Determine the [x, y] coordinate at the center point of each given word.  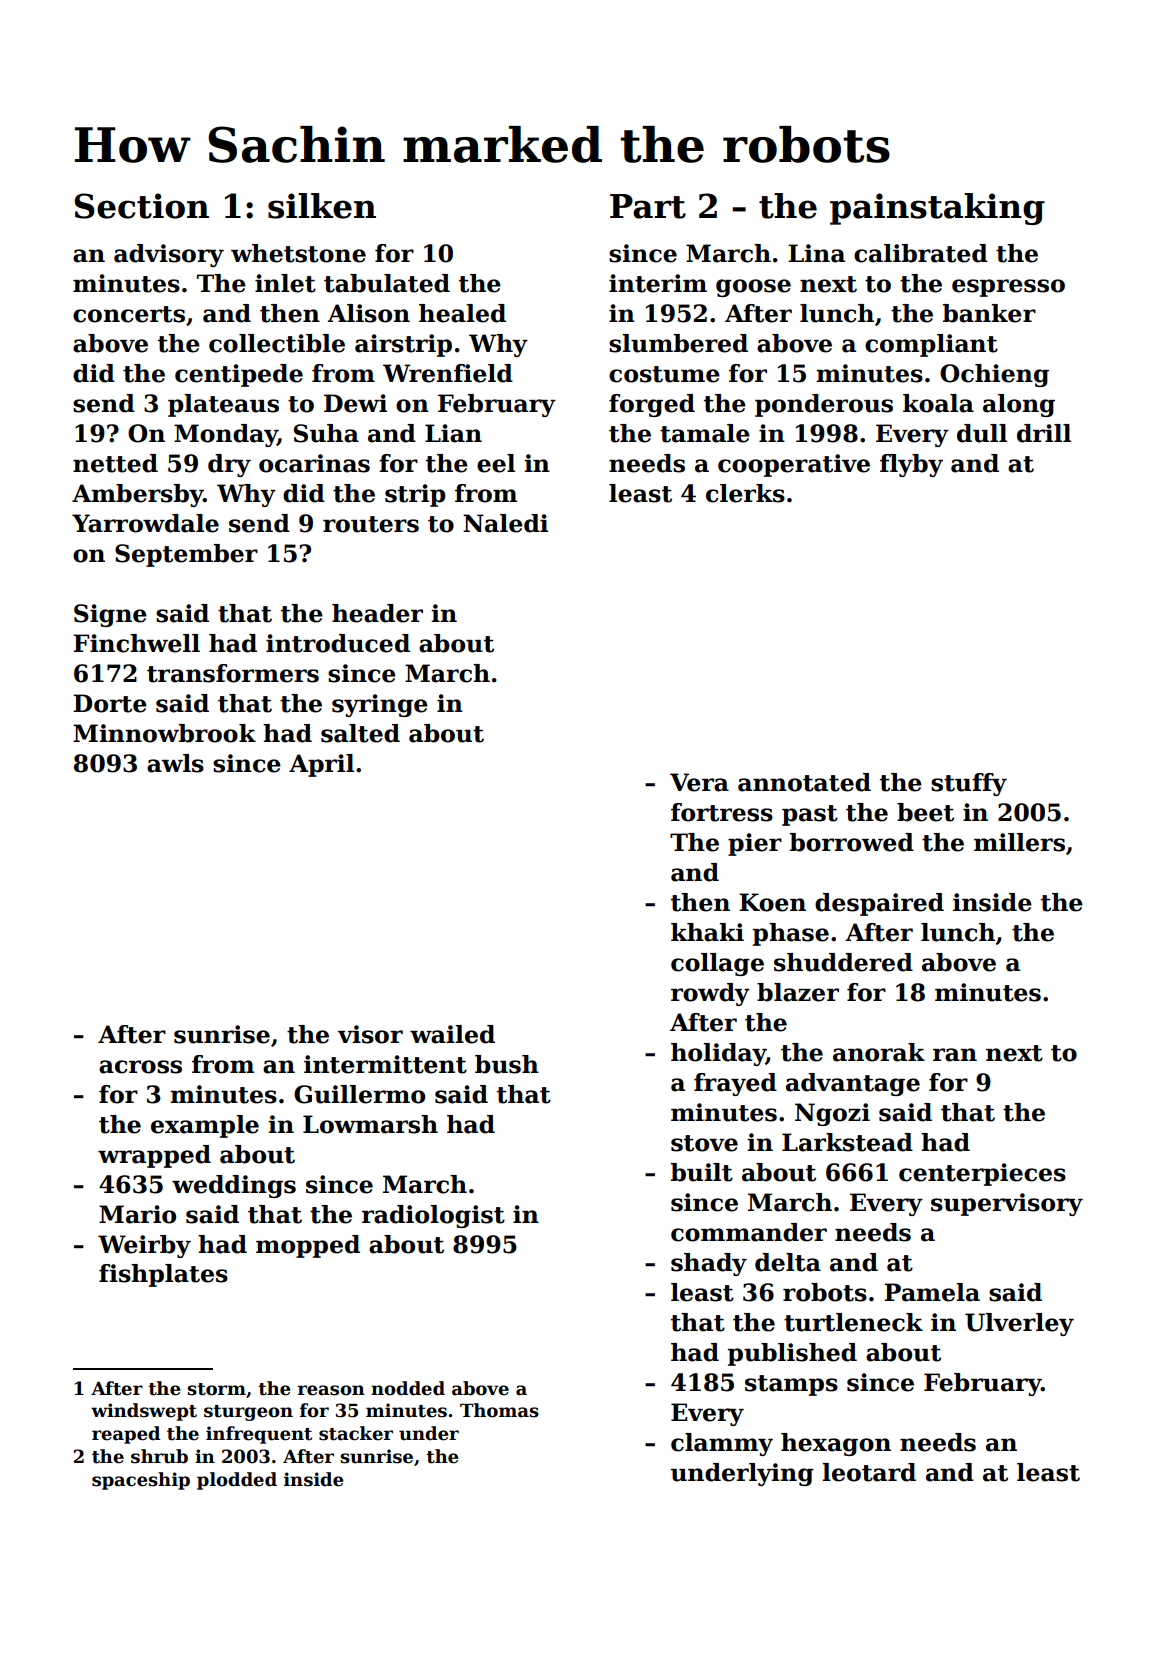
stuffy [969, 784]
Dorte [110, 703]
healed [462, 313]
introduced [338, 643]
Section [141, 206]
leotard [869, 1472]
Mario [137, 1214]
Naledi [505, 523]
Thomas [499, 1410]
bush [507, 1064]
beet [925, 812]
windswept [144, 1412]
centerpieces [982, 1174]
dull [982, 433]
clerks [745, 493]
